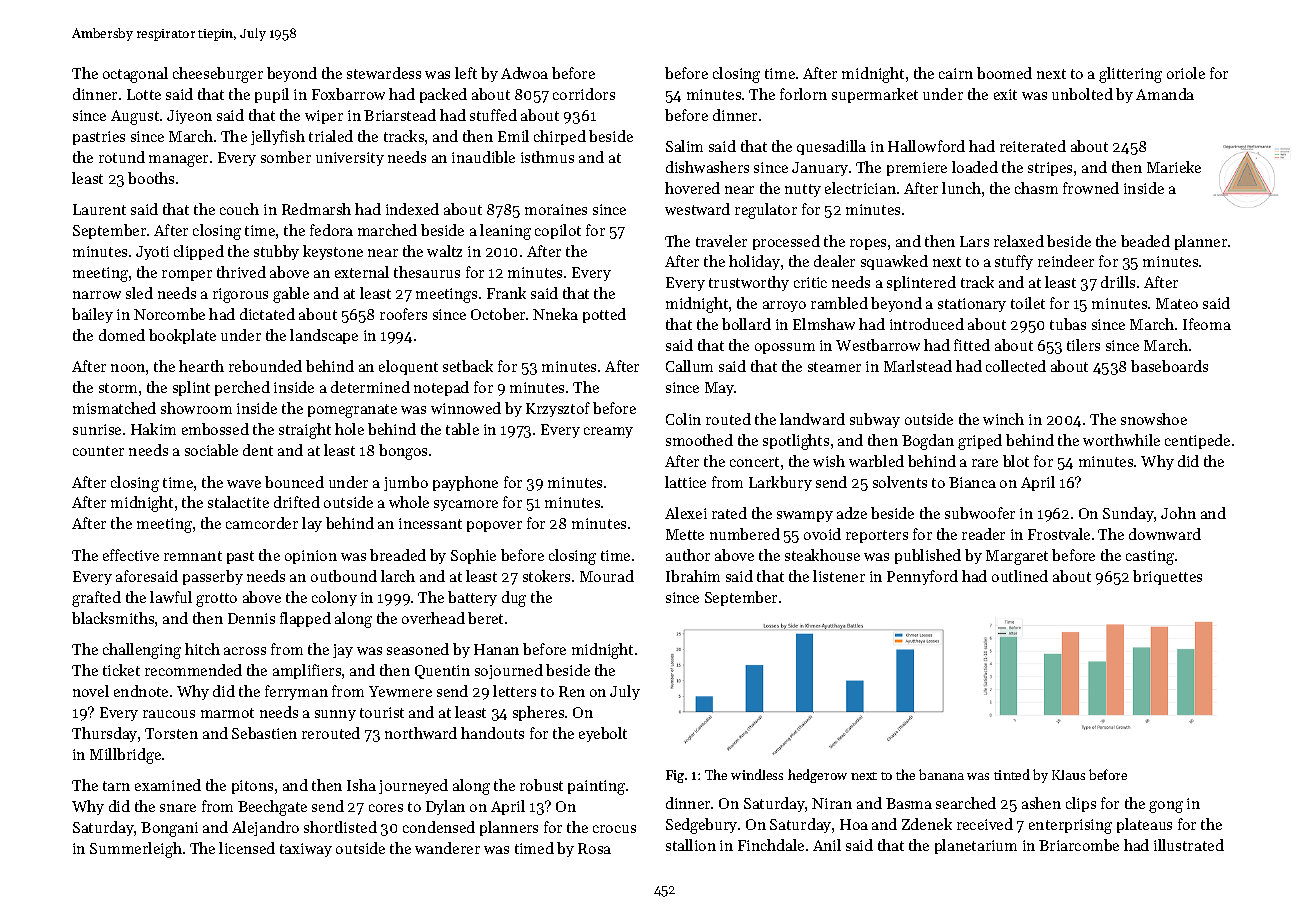 The width and height of the document is (1308, 924). Describe the element at coordinates (264, 733) in the document. I see `Sebastien` at that location.
